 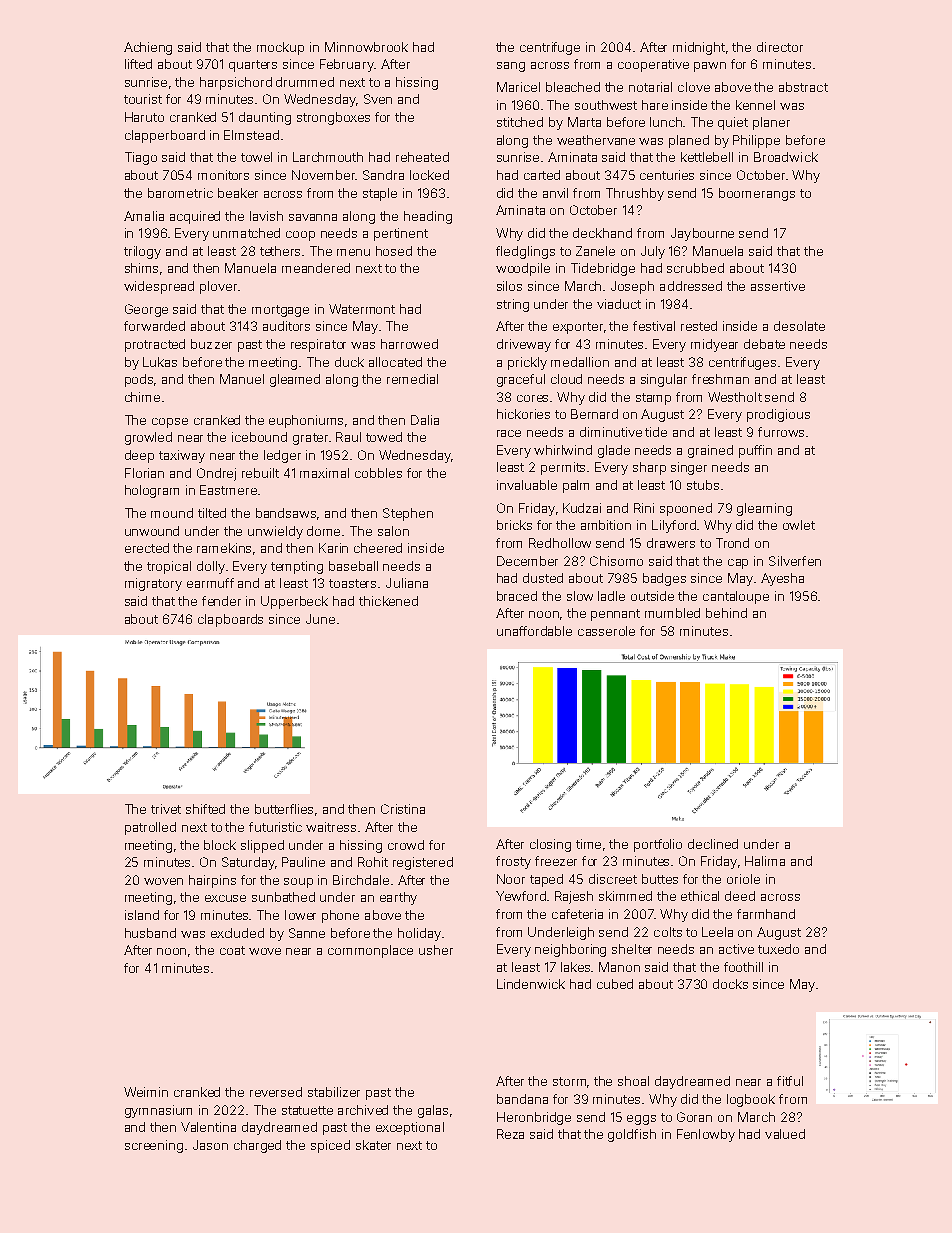 What do you see at coordinates (511, 67) in the screenshot?
I see `sang` at bounding box center [511, 67].
